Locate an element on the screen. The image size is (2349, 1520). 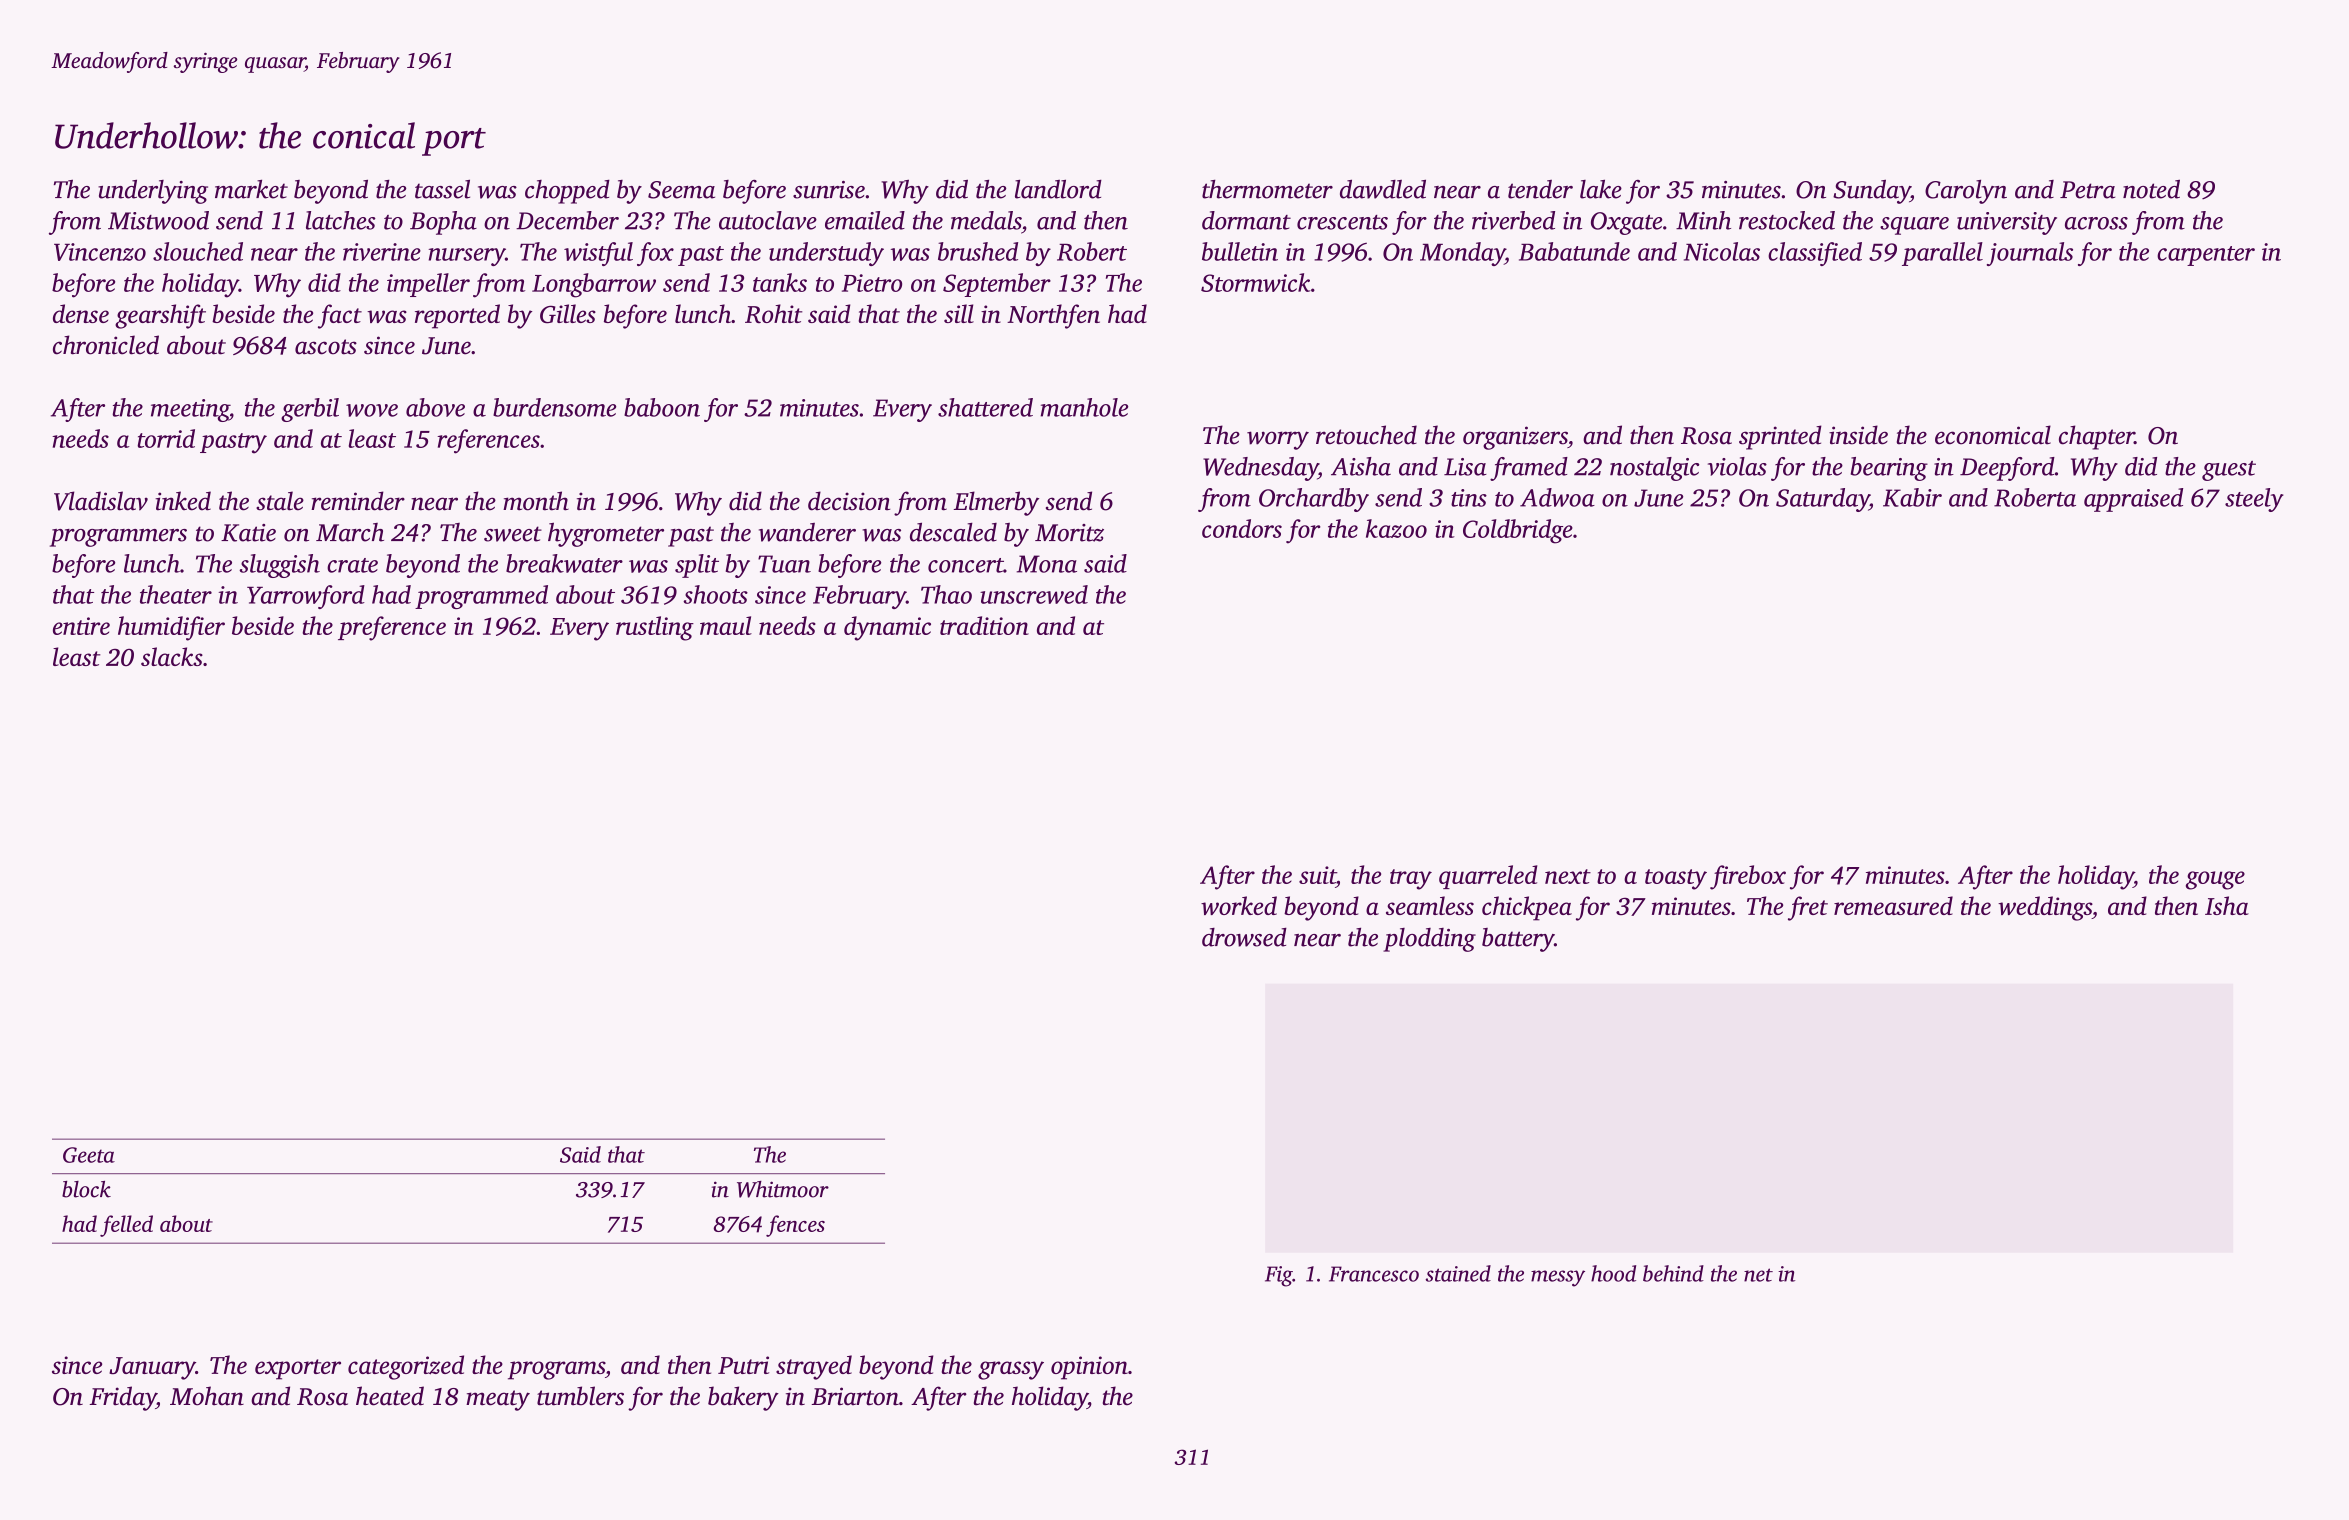
sunrise is located at coordinates (829, 190).
